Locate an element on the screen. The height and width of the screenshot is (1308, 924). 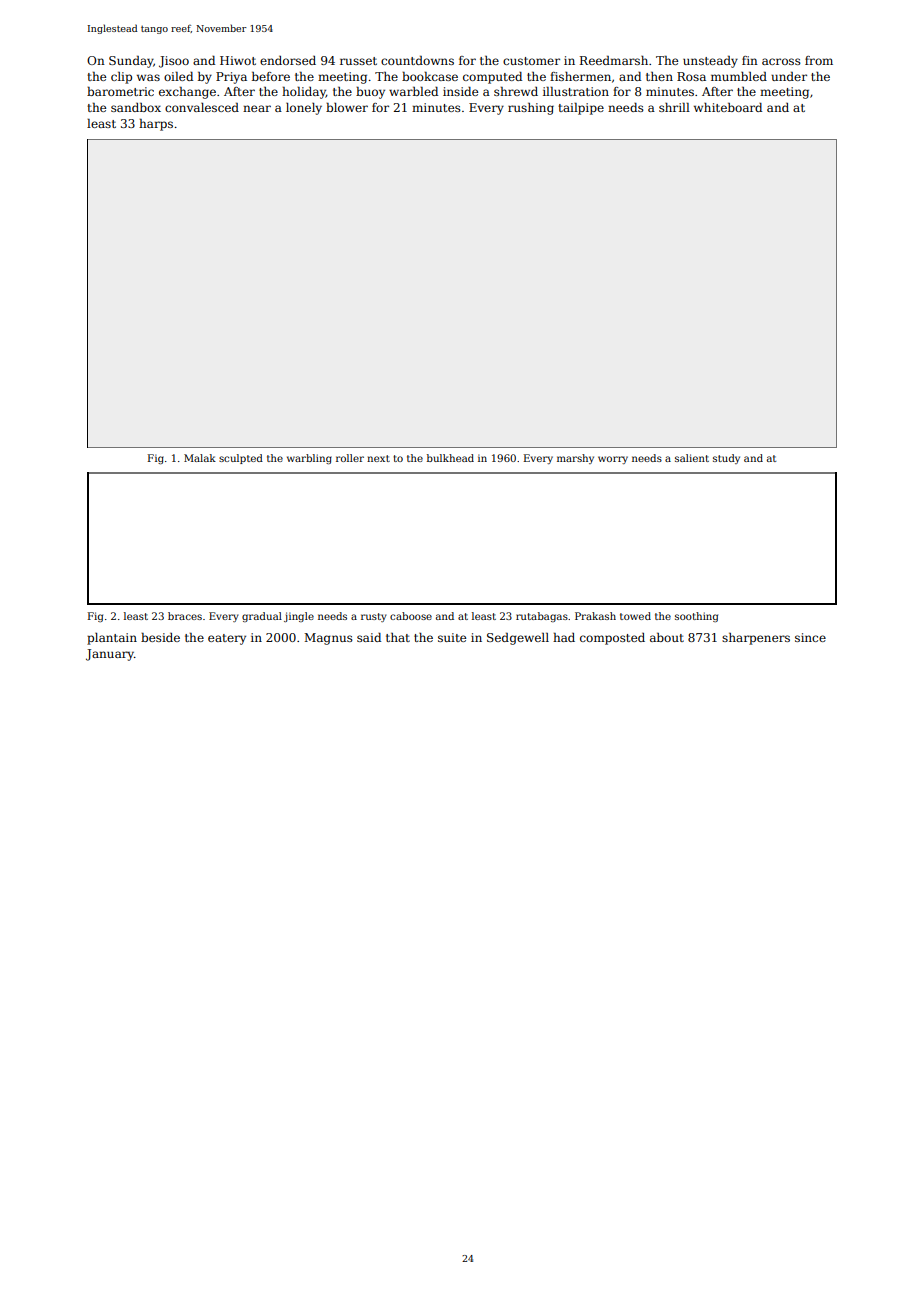
barometric is located at coordinates (120, 91).
